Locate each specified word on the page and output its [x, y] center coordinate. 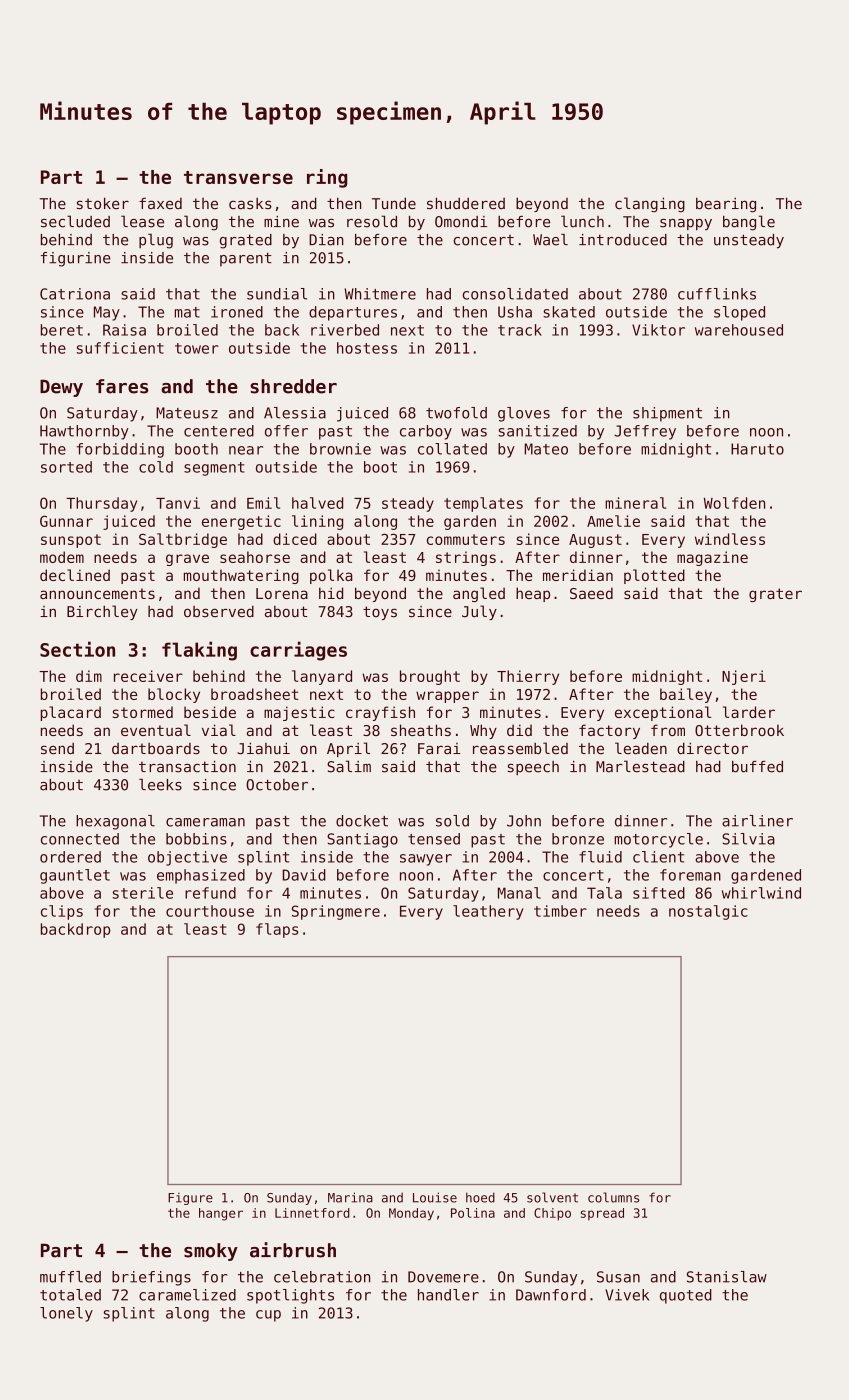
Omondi [461, 222]
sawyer [426, 860]
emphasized [201, 876]
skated [569, 312]
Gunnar [66, 521]
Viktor [658, 330]
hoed [480, 1197]
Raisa [124, 330]
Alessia [295, 413]
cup [268, 1316]
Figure [190, 1199]
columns [613, 1197]
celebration [322, 1277]
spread [602, 1214]
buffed [757, 767]
